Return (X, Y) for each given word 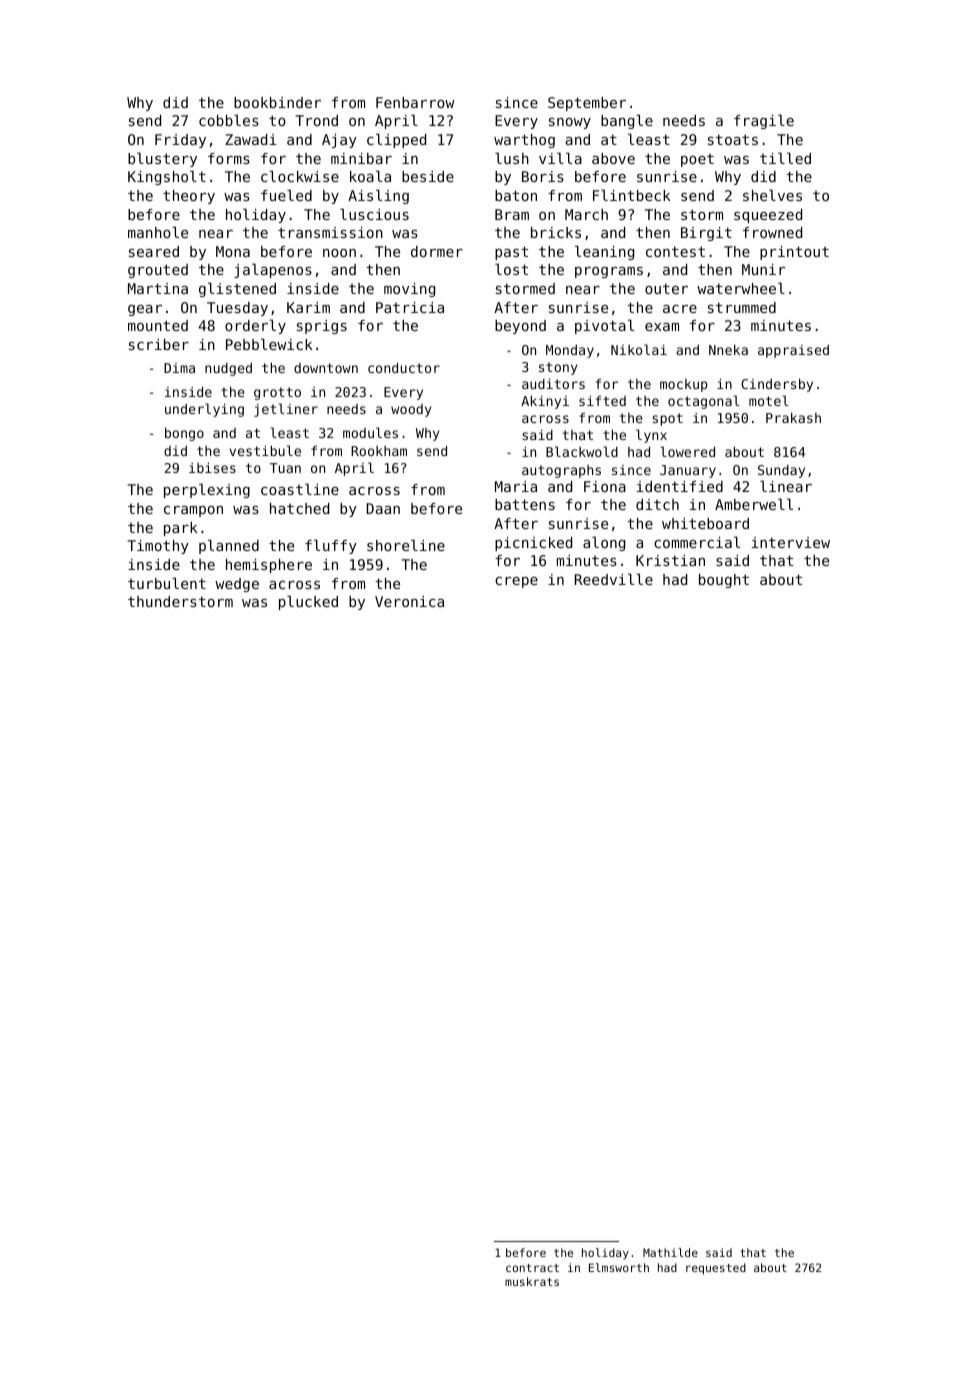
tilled (785, 158)
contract (532, 1268)
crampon (193, 511)
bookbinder (277, 102)
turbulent (167, 583)
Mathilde (670, 1252)
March (586, 214)
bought (724, 581)
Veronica (409, 601)
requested (716, 1269)
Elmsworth (619, 1267)
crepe (516, 582)
